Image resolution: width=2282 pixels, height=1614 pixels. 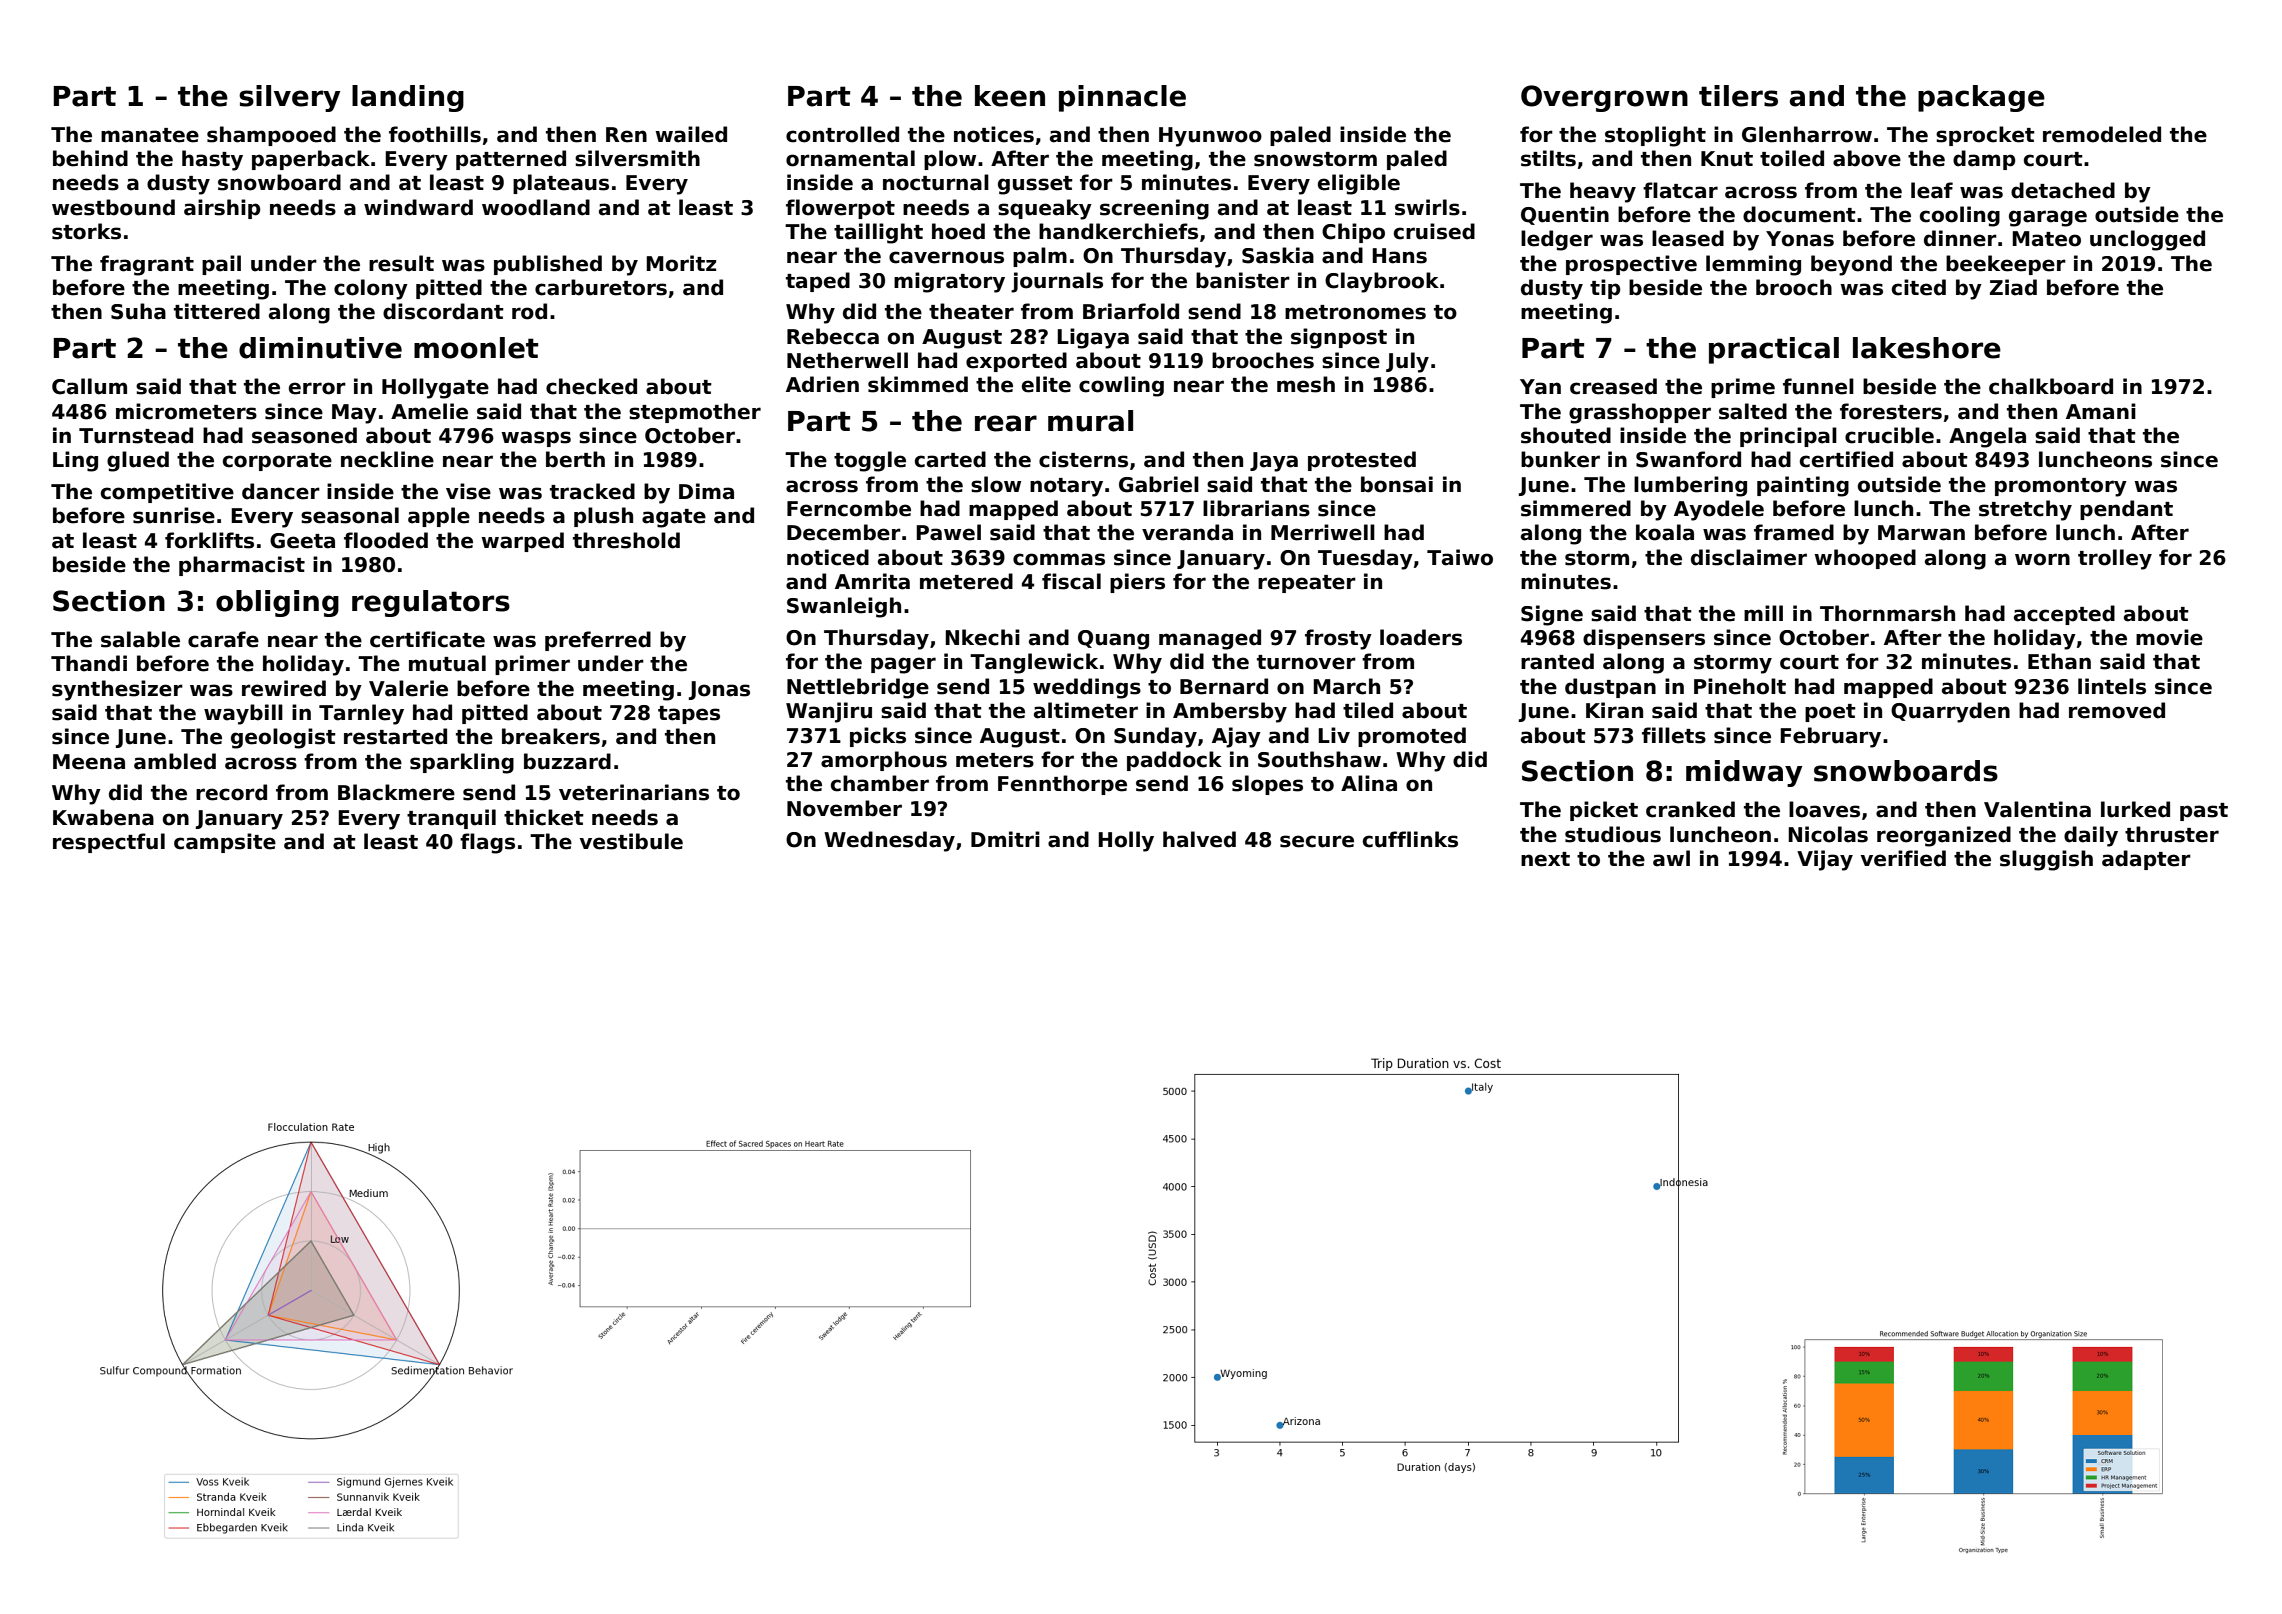 I want to click on Ajay, so click(x=1236, y=737).
